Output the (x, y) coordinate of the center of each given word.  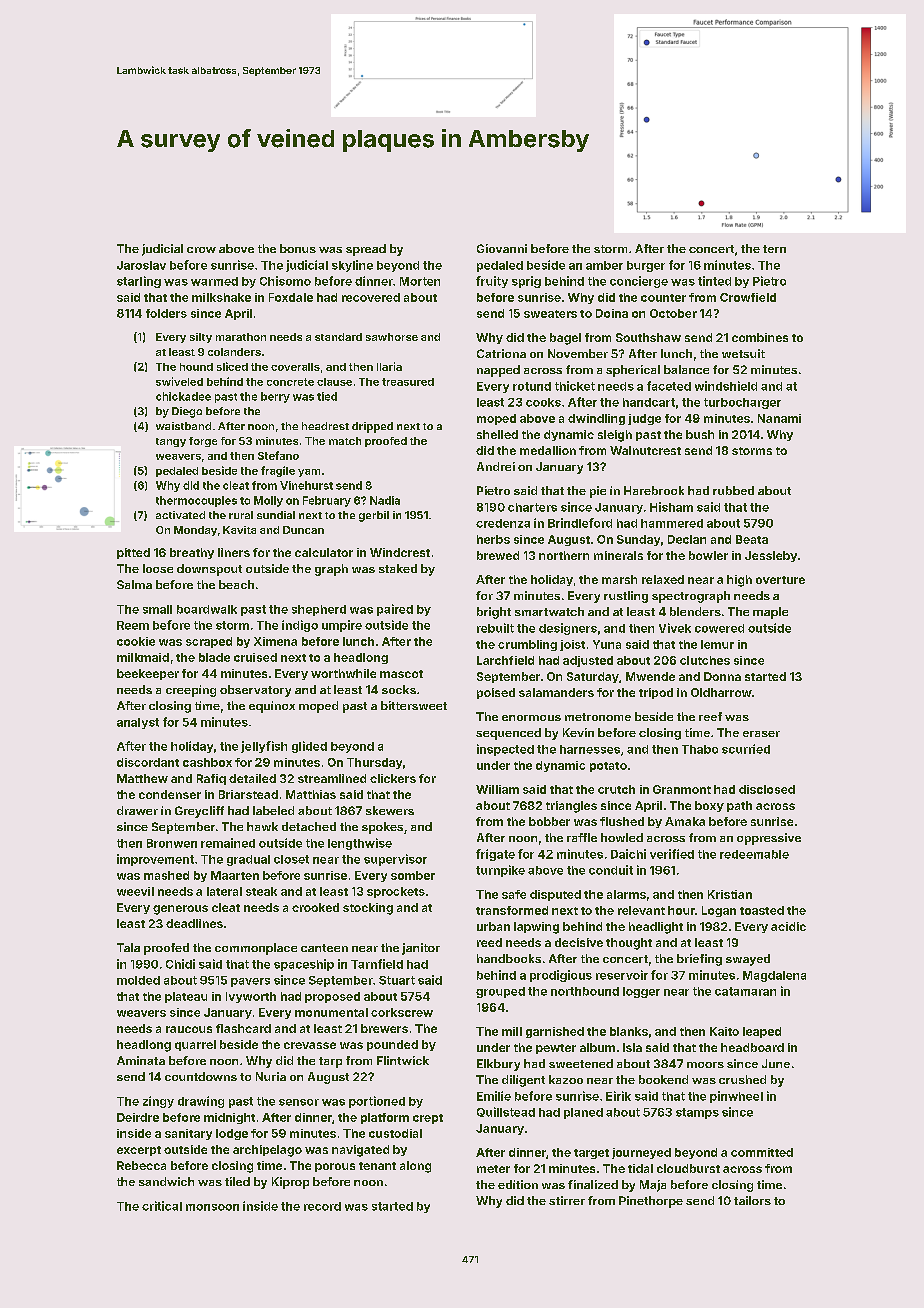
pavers (250, 982)
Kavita (239, 530)
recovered (371, 297)
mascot (401, 674)
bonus (298, 248)
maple (770, 613)
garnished (555, 1032)
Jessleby (771, 556)
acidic (788, 926)
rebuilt (495, 628)
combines (760, 337)
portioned (377, 1102)
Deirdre (138, 1117)
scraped (209, 642)
